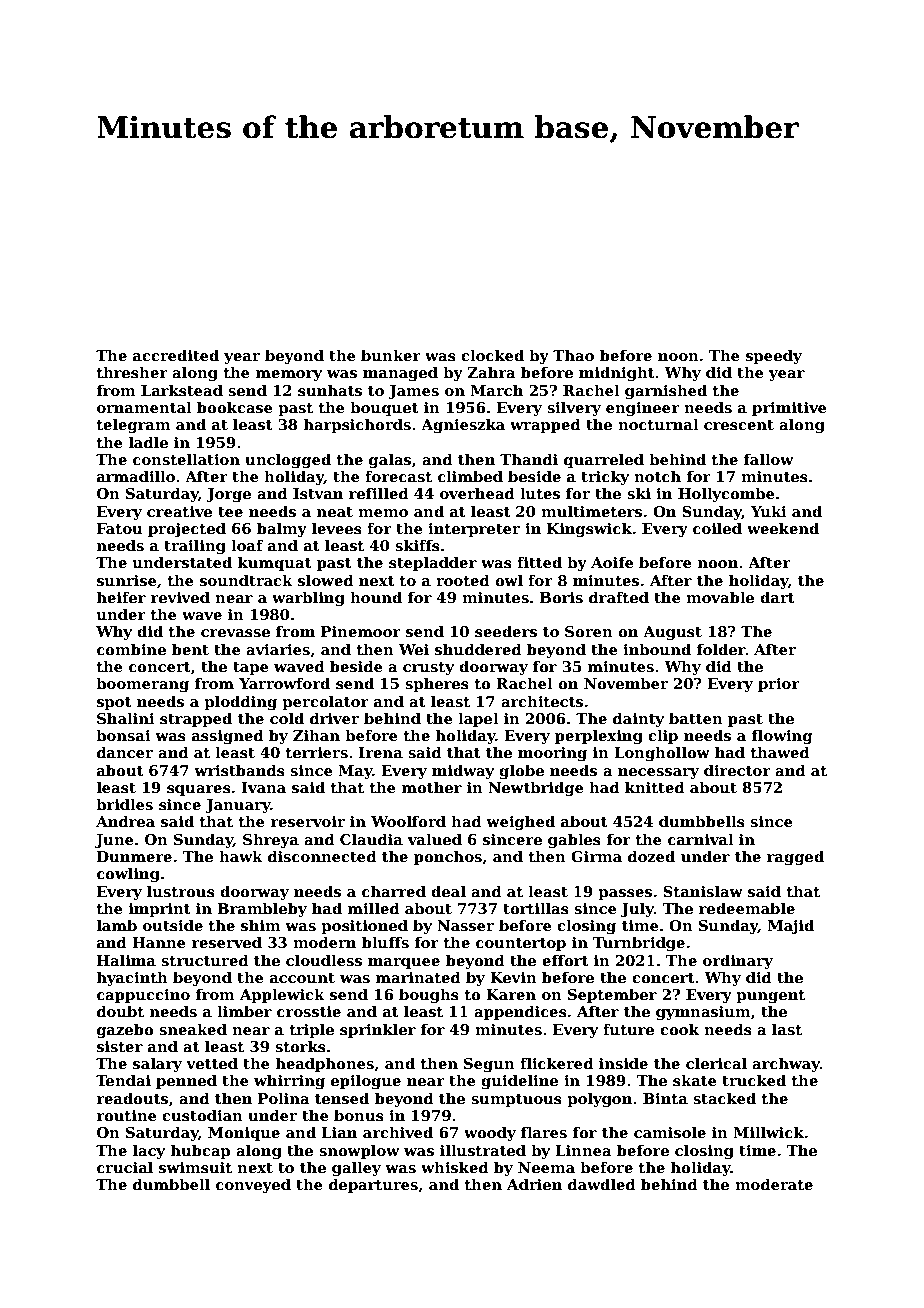 This screenshot has height=1308, width=924. What do you see at coordinates (391, 355) in the screenshot?
I see `bunker` at bounding box center [391, 355].
